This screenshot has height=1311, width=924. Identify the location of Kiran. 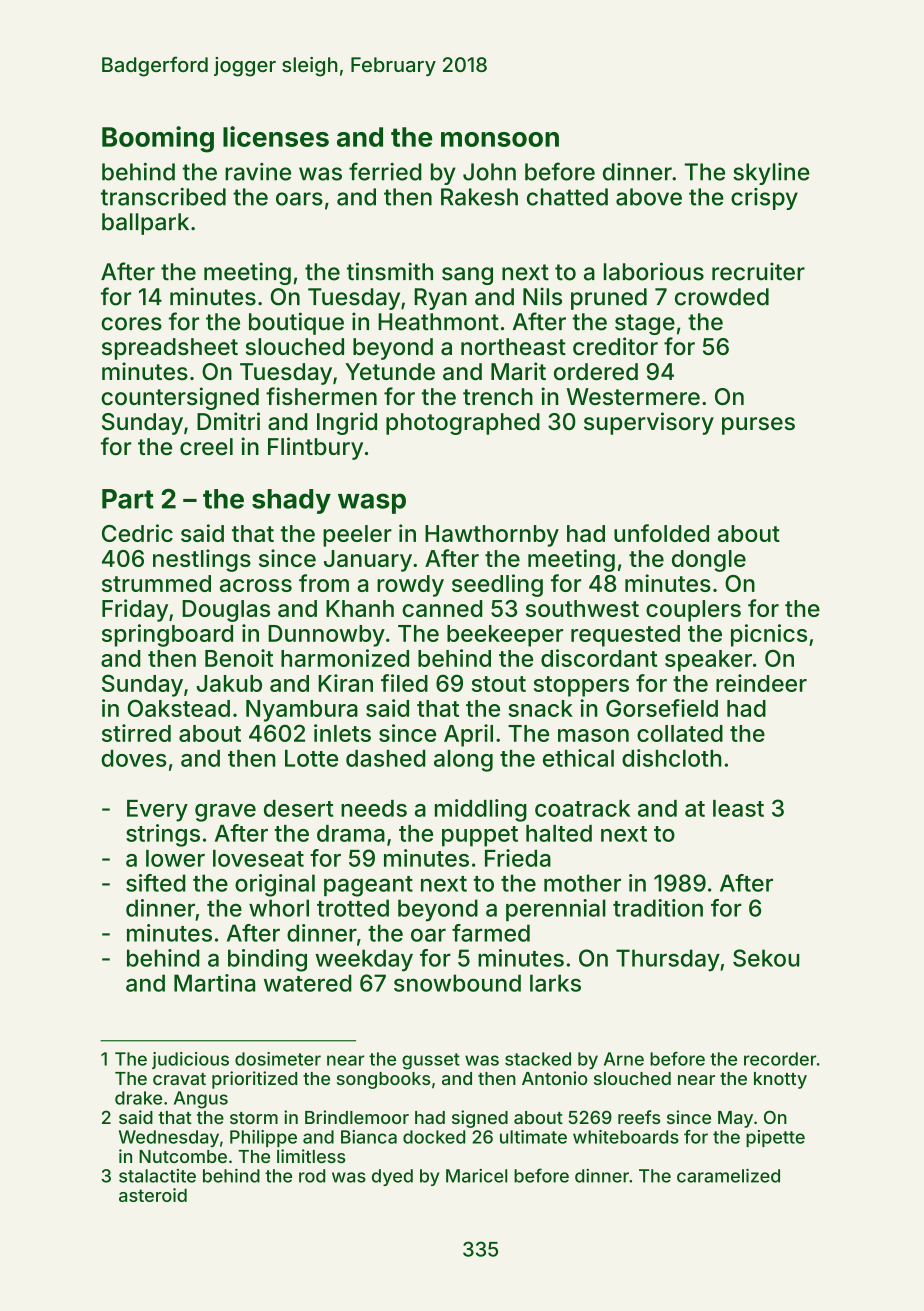
(345, 683).
